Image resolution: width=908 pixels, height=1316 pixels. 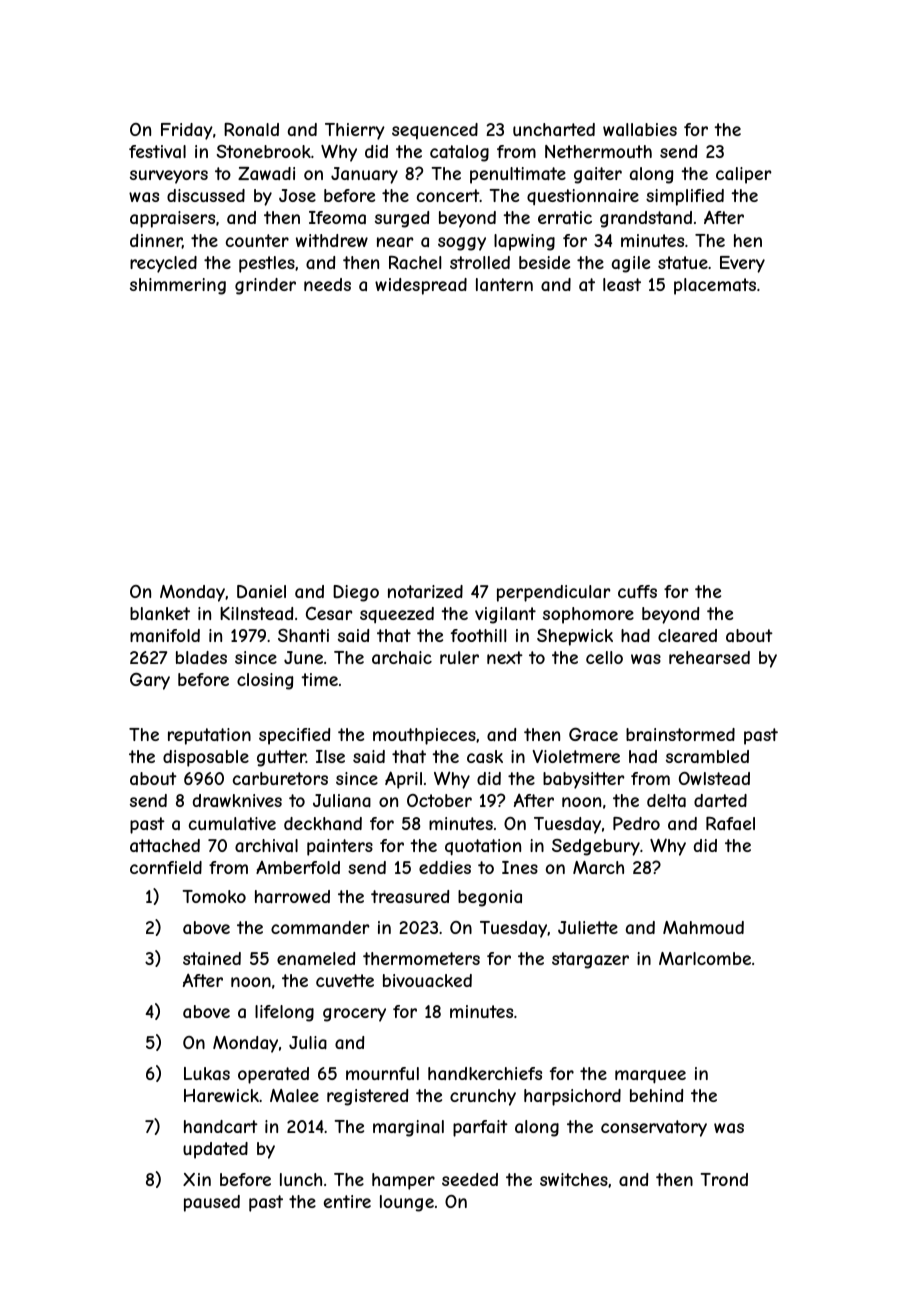 I want to click on disposable, so click(x=206, y=758).
